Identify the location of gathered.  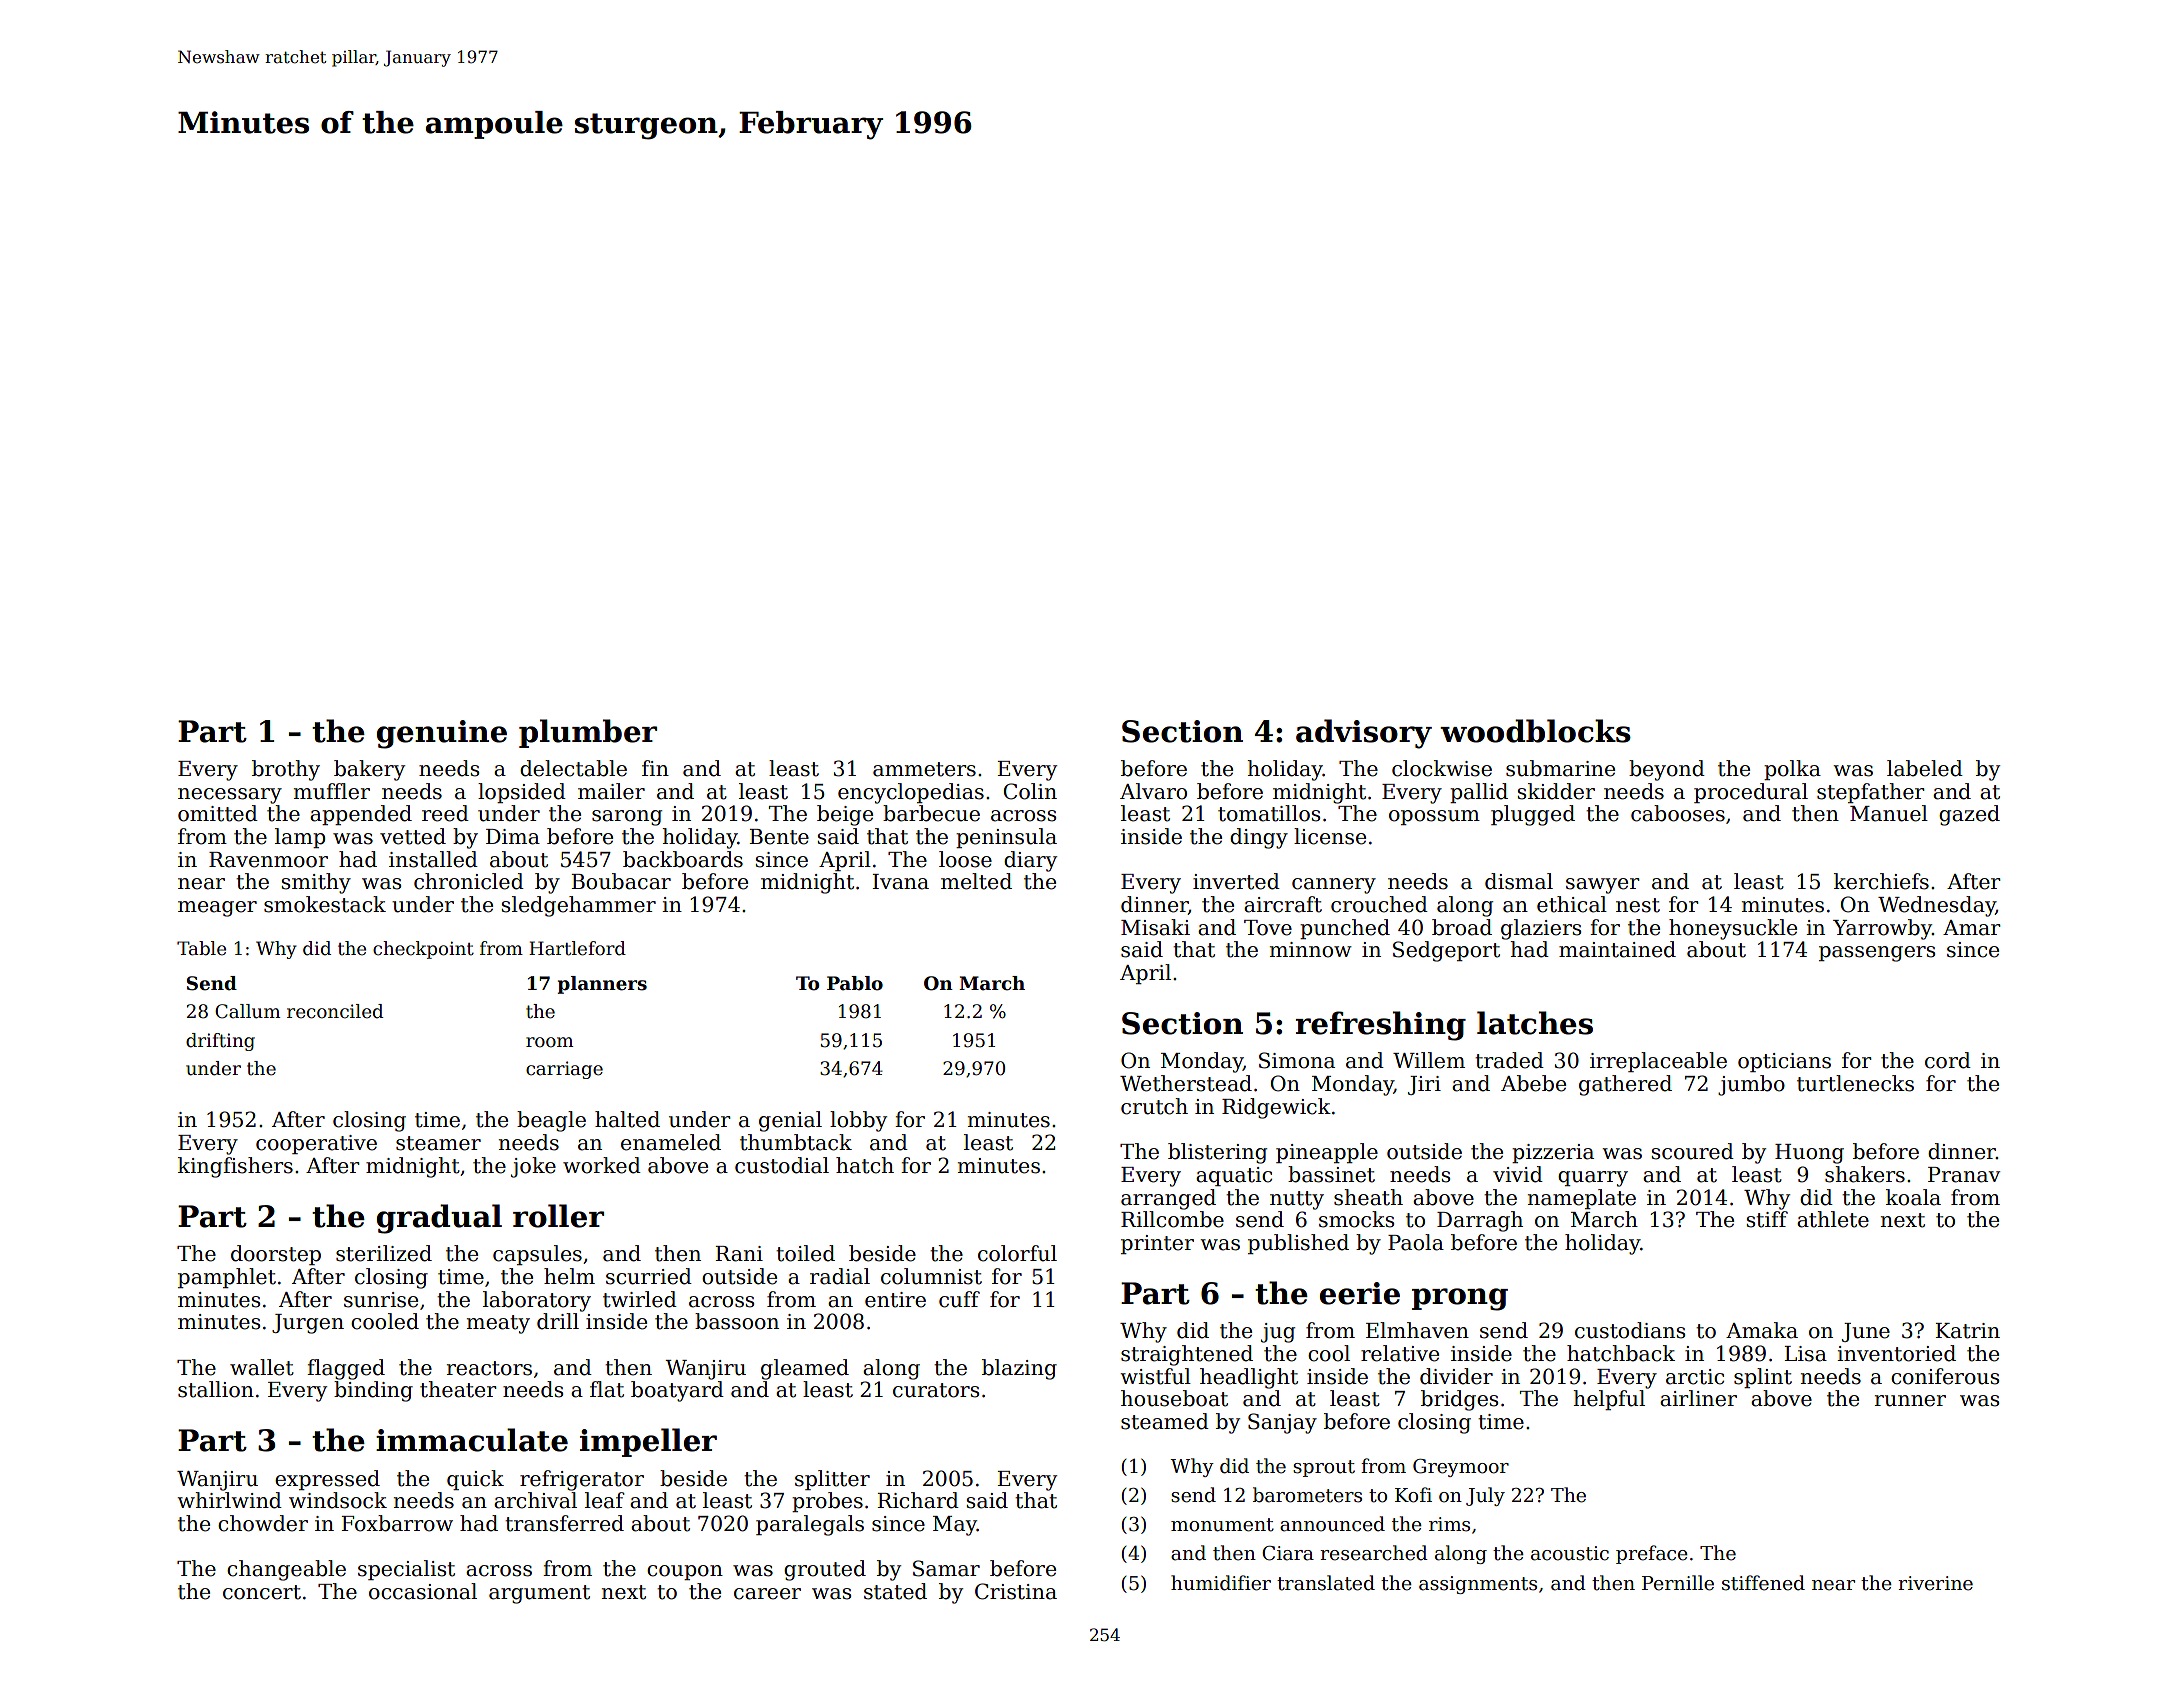
(1625, 1085).
